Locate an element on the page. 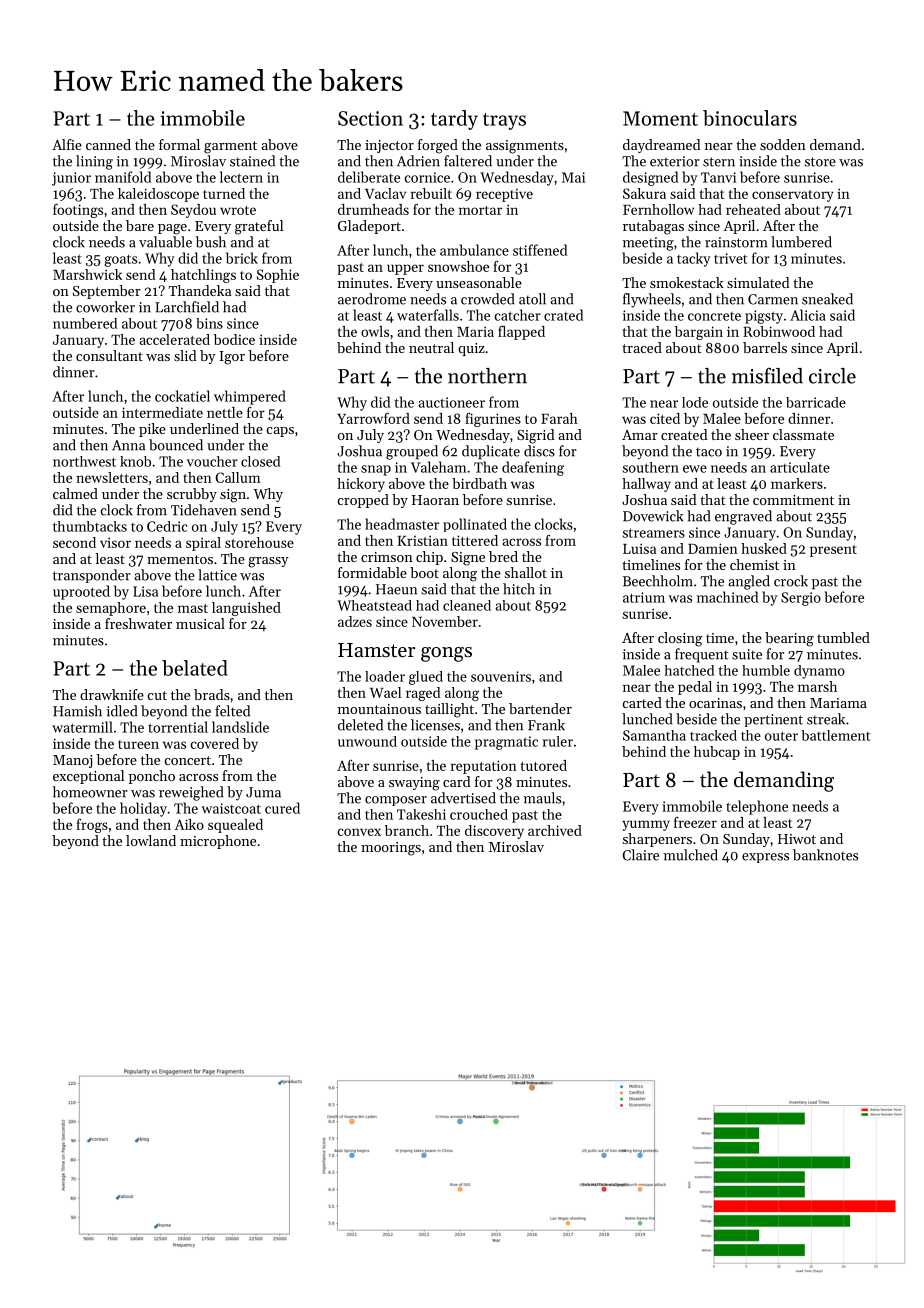 The height and width of the page is (1308, 924). tardy is located at coordinates (454, 120).
